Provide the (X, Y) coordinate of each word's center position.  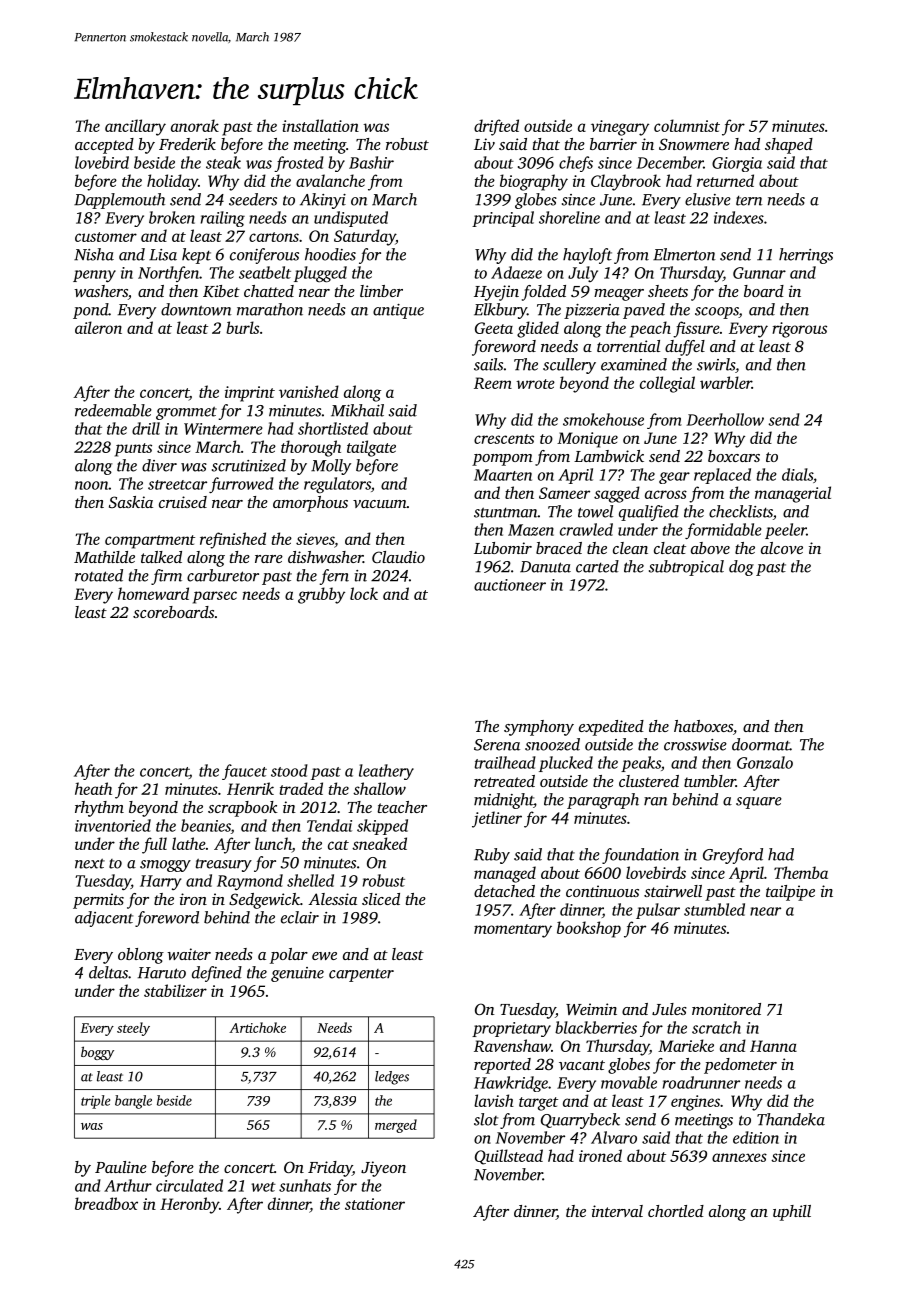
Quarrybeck (580, 1121)
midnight (504, 801)
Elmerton (684, 254)
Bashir (371, 162)
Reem (493, 383)
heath (93, 788)
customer (106, 237)
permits (98, 901)
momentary (513, 931)
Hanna (773, 1046)
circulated (189, 1185)
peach (650, 329)
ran (656, 801)
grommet (186, 413)
